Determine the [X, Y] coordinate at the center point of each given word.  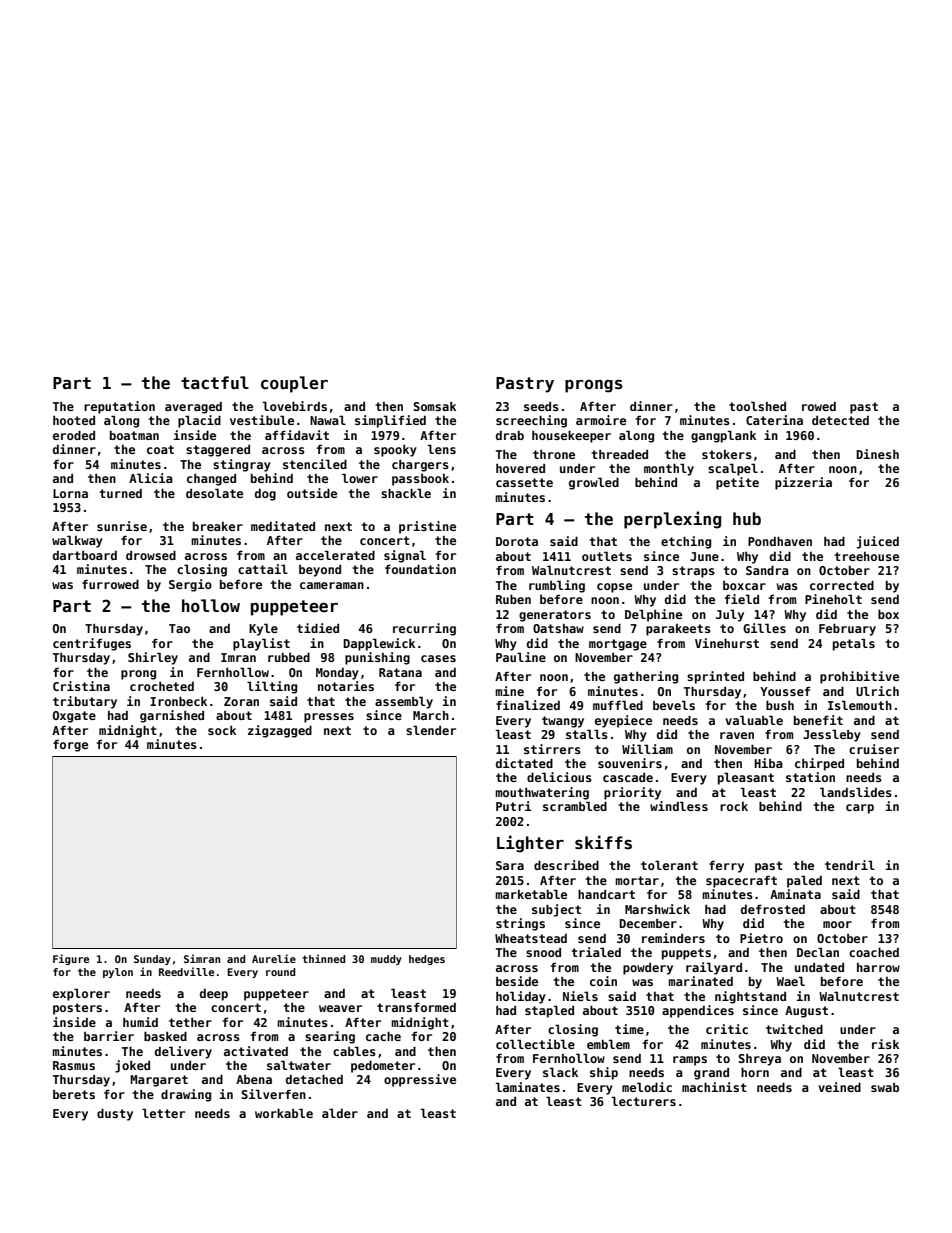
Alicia [151, 478]
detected [840, 420]
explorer [81, 994]
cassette [524, 482]
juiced [878, 542]
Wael [790, 981]
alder [340, 1113]
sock [222, 730]
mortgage [618, 645]
